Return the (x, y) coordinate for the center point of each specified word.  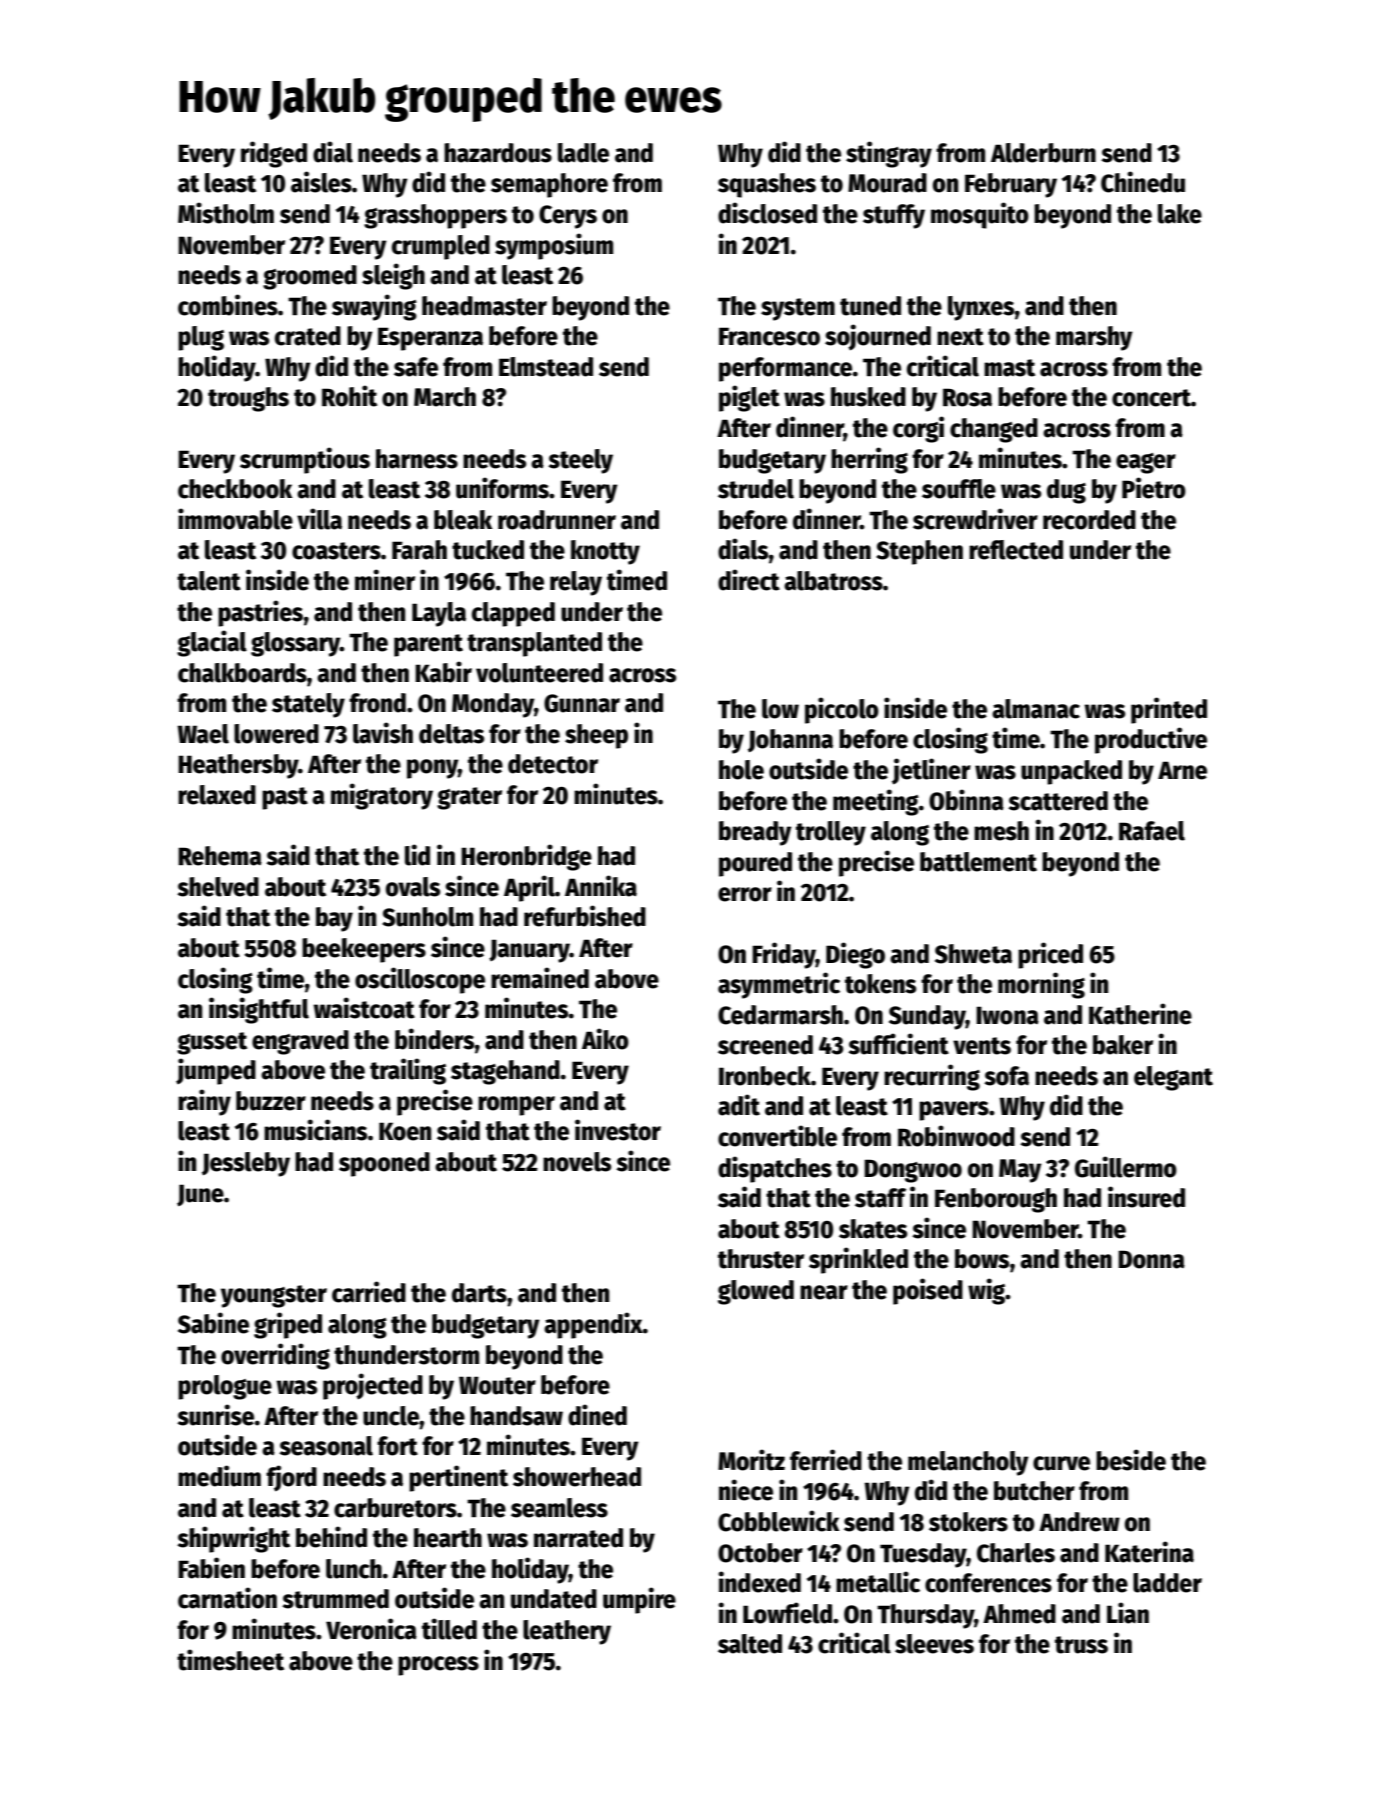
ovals (413, 887)
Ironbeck (765, 1076)
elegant (1173, 1078)
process (438, 1666)
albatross (833, 581)
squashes (767, 185)
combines (228, 305)
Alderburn (1043, 153)
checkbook (235, 489)
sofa (1006, 1076)
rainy (204, 1102)
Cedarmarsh (780, 1015)
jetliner (931, 771)
